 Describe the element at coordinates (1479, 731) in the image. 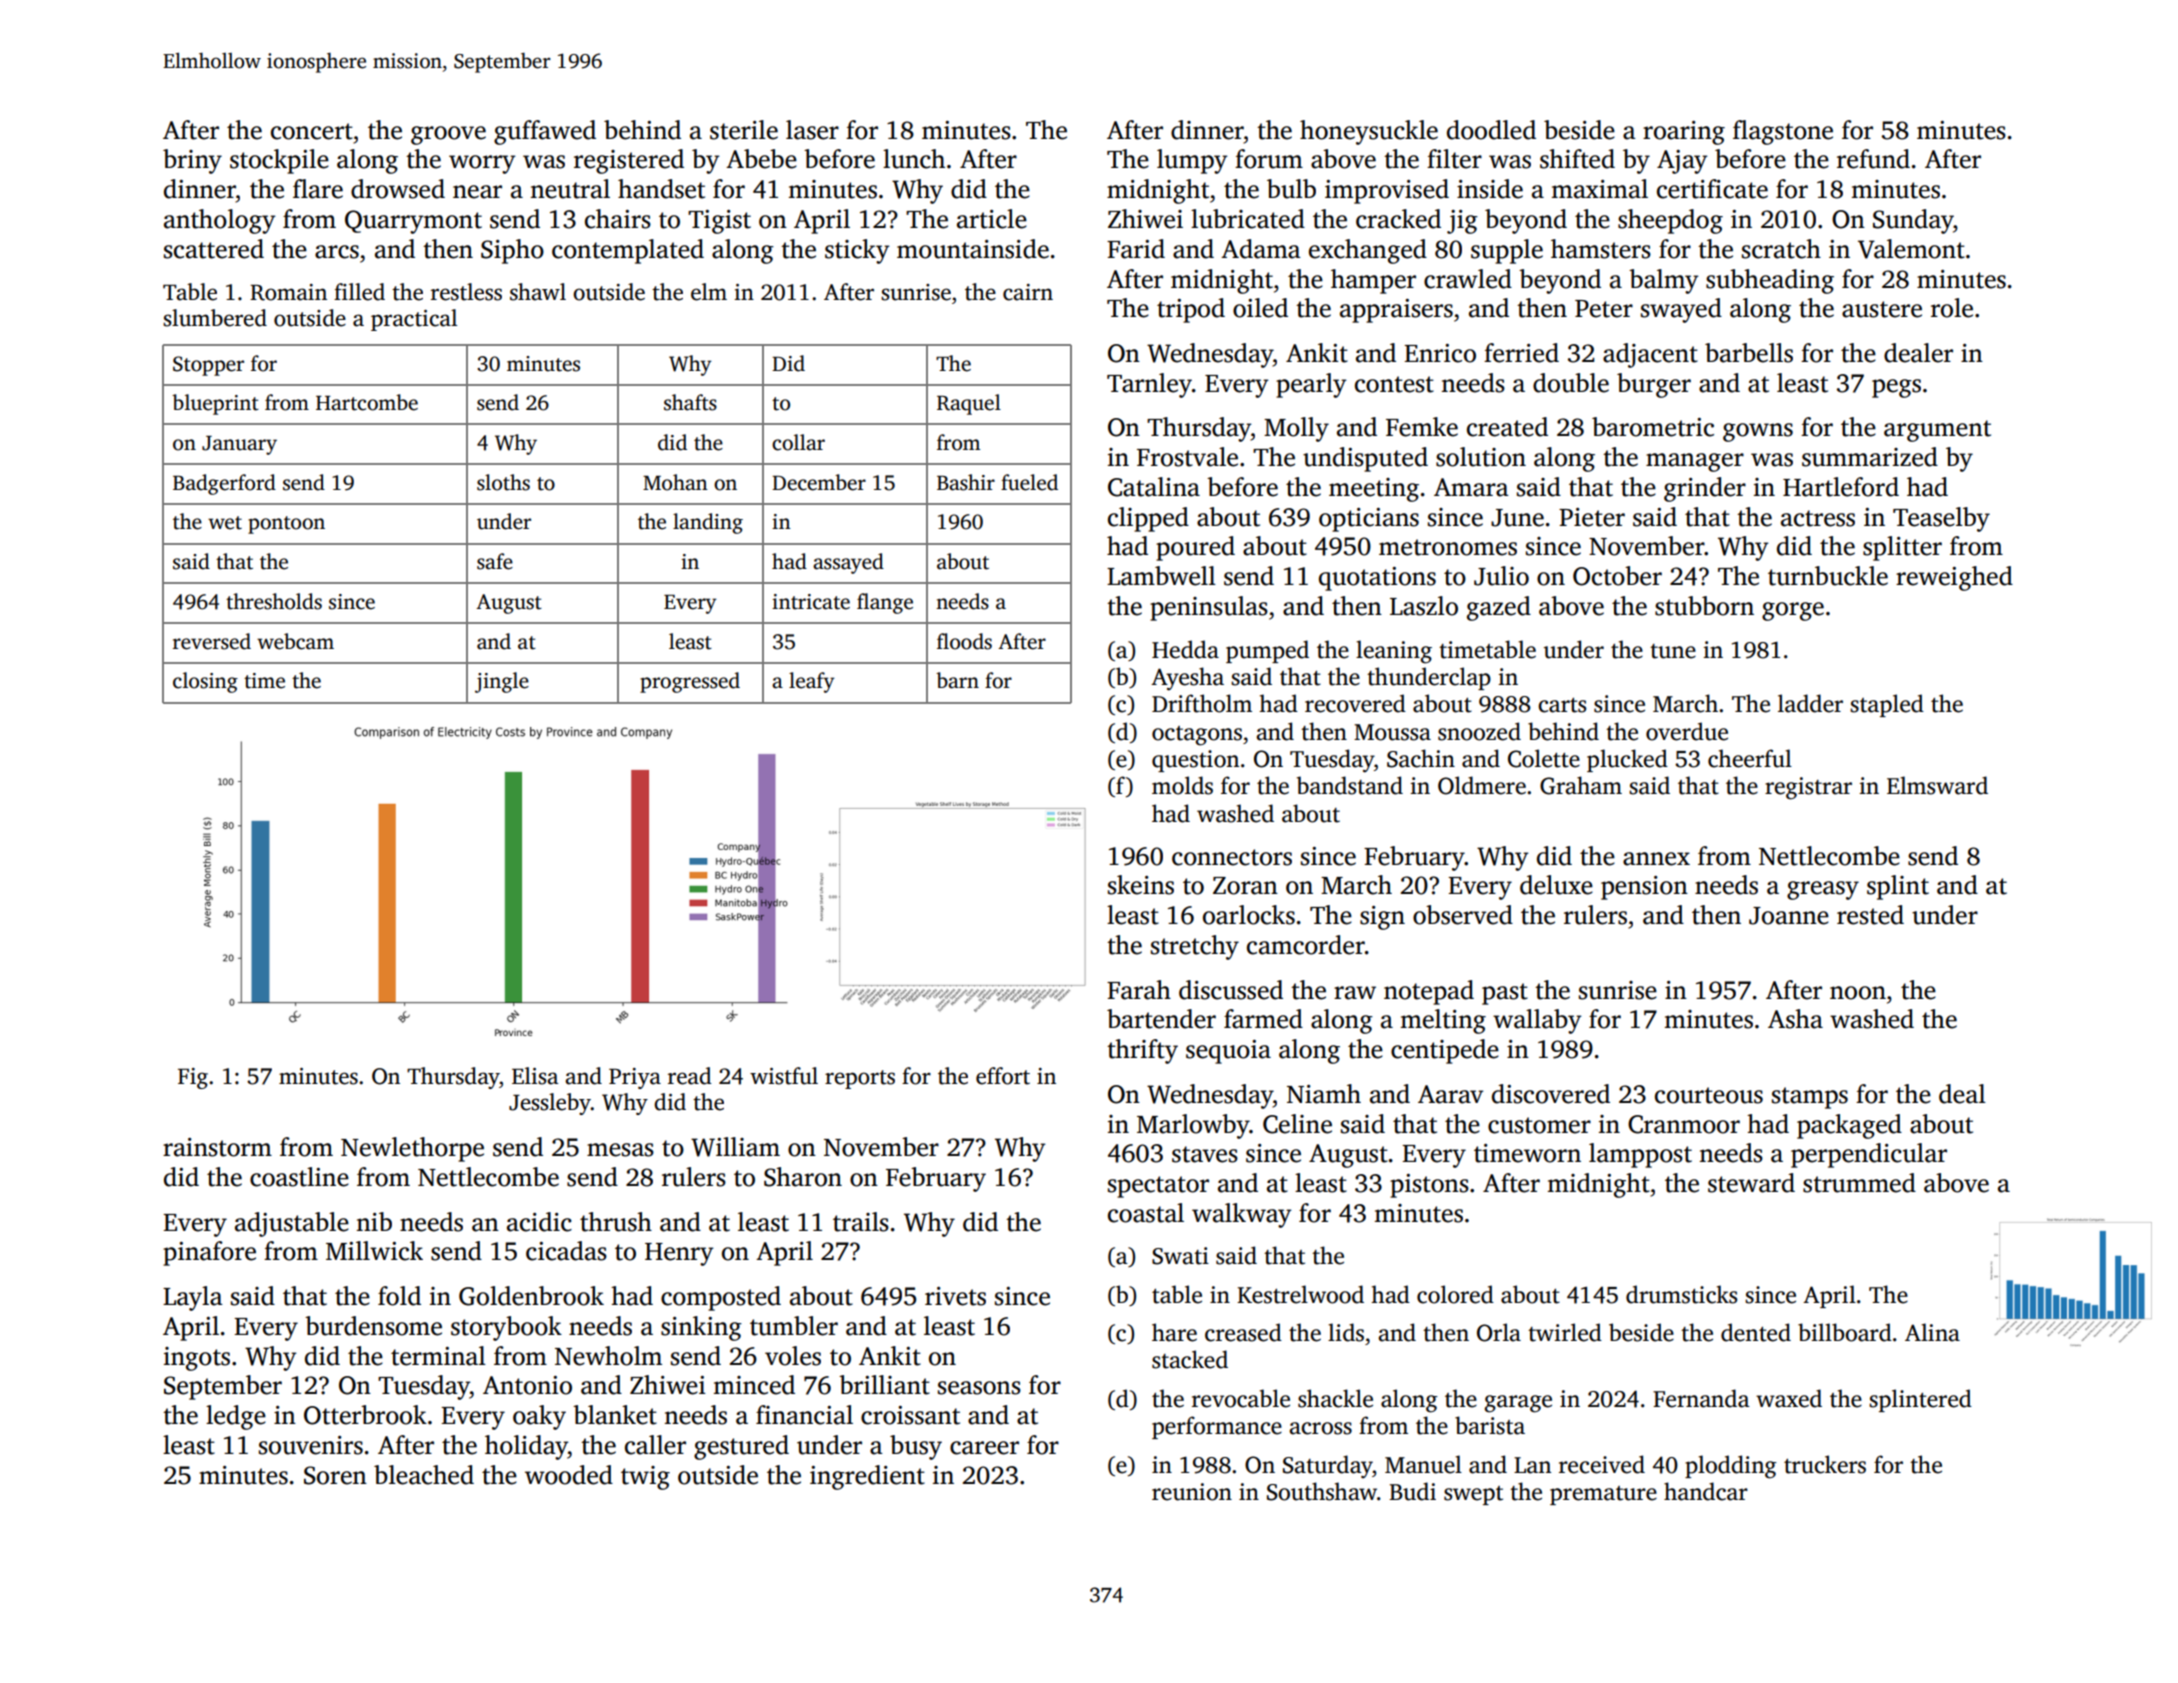

I see `snoozed` at that location.
